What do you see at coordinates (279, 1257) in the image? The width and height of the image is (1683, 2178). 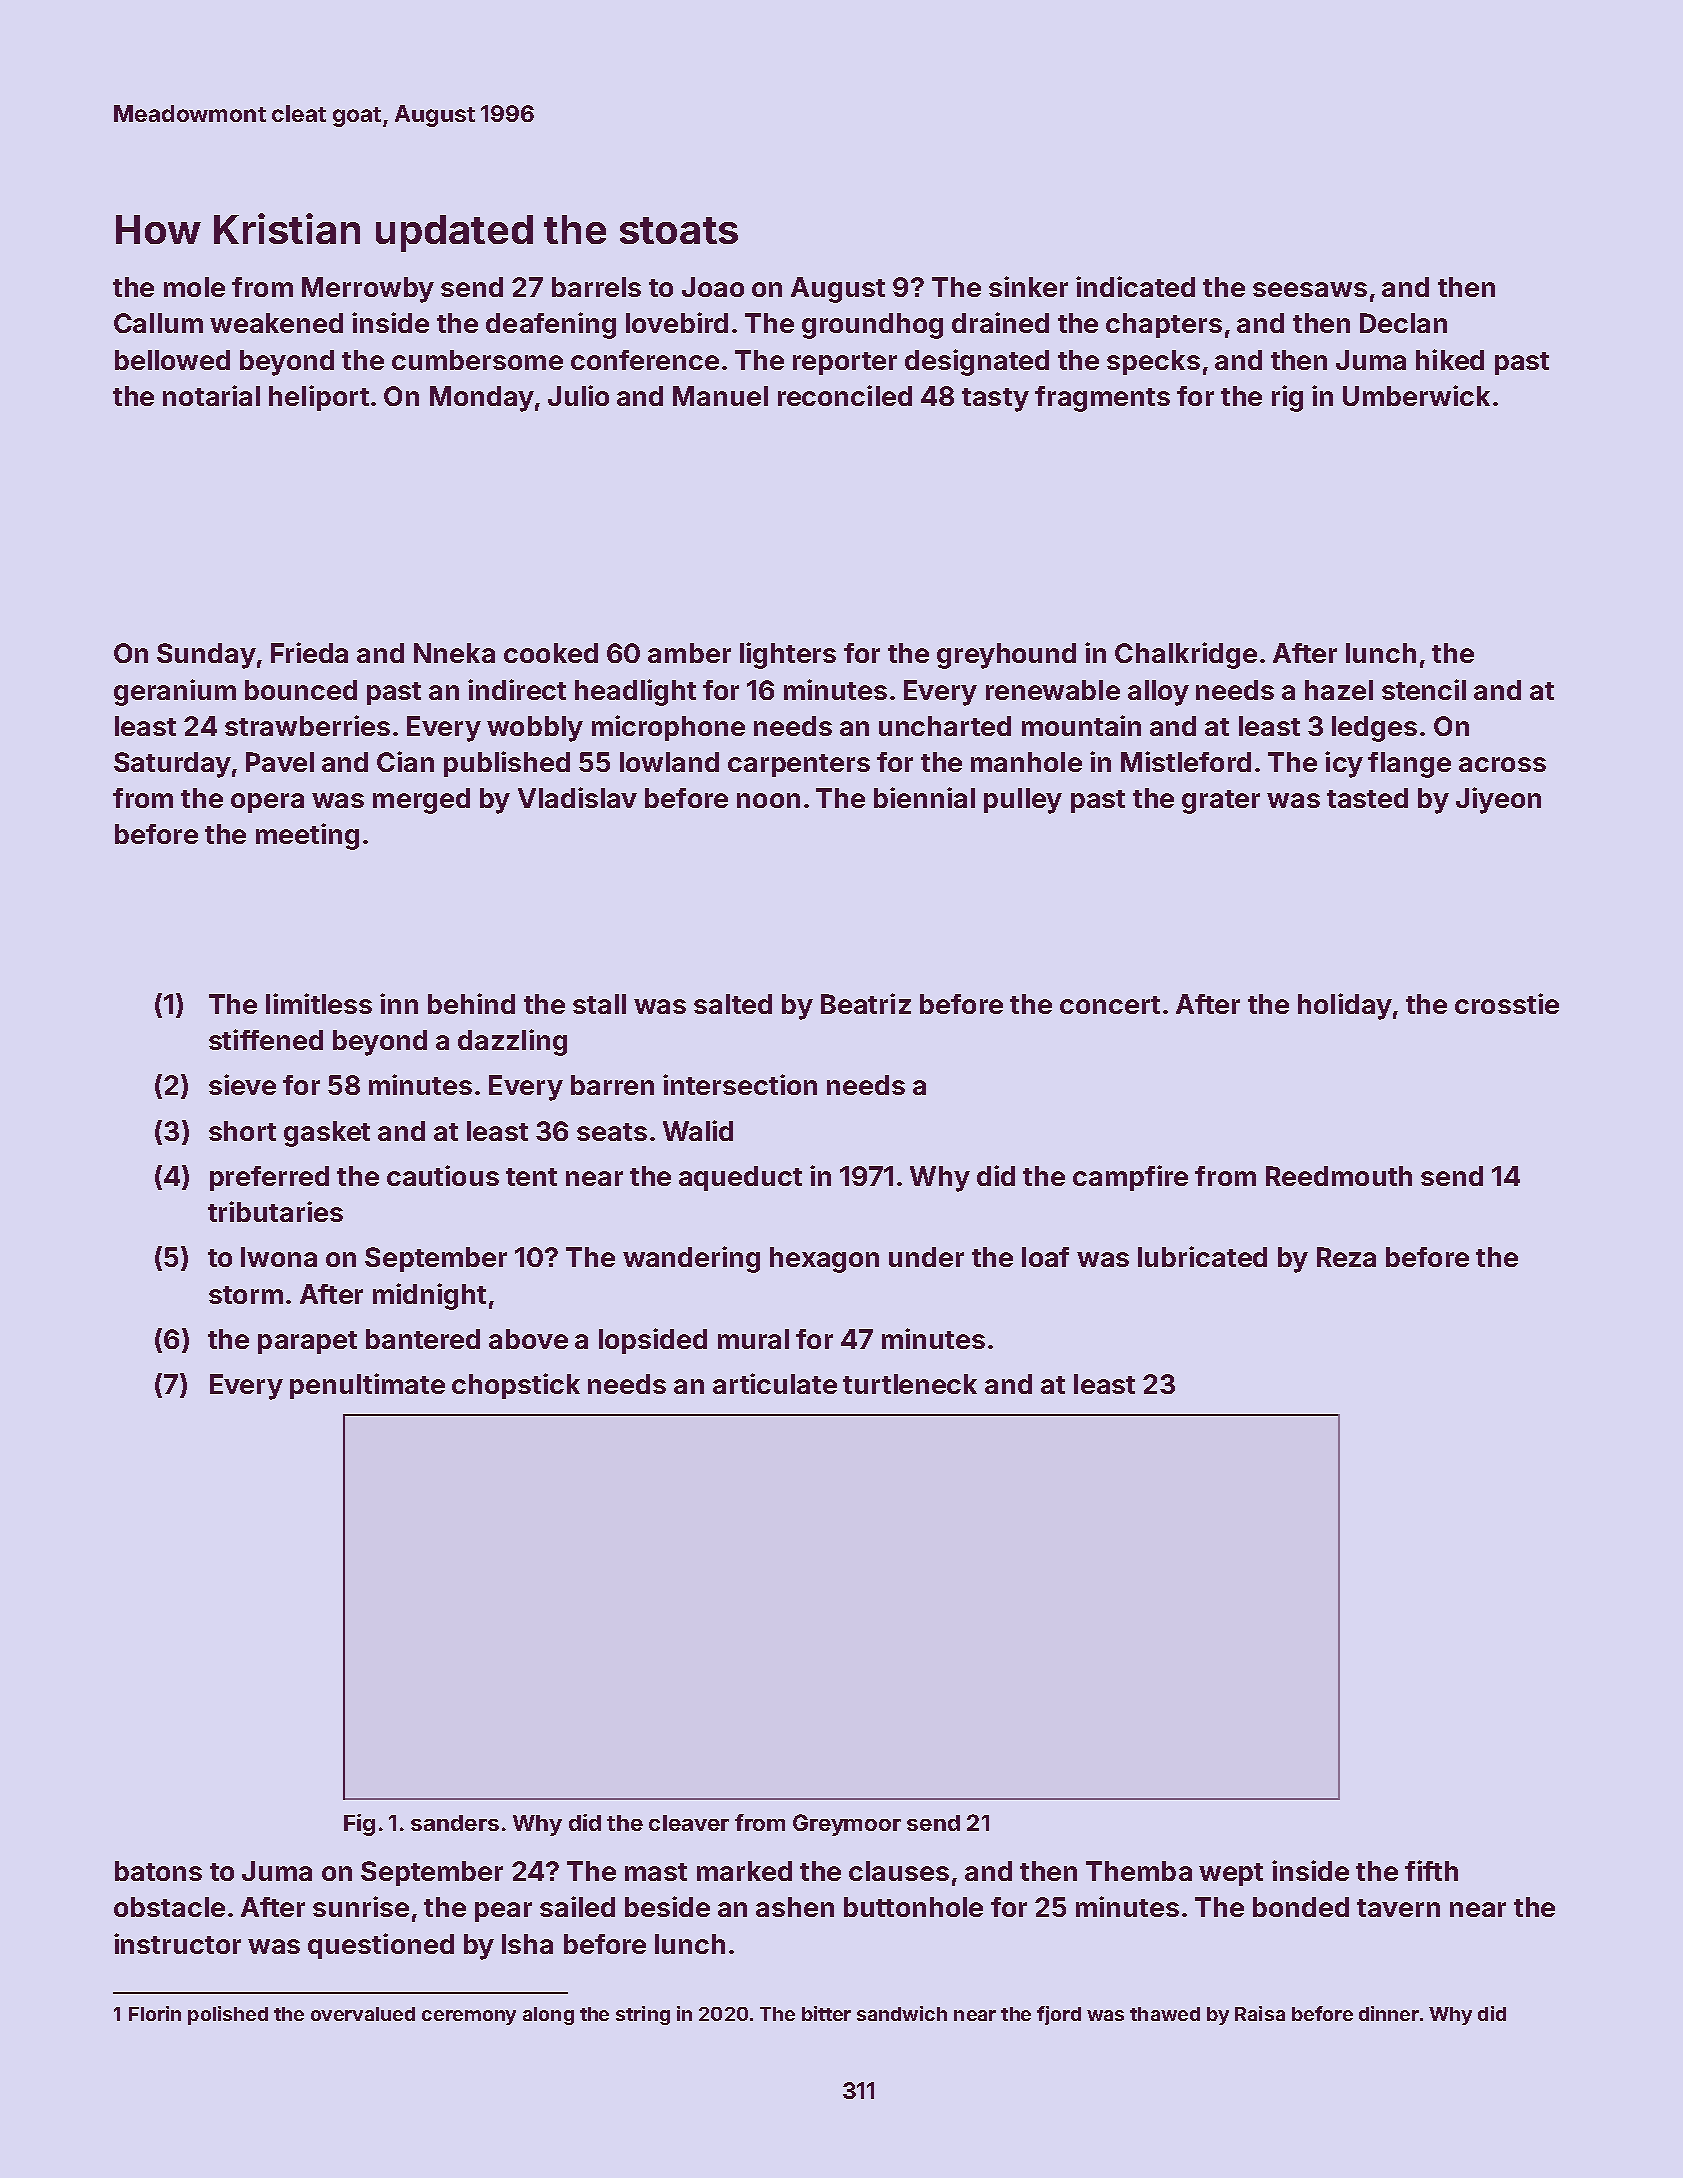 I see `Iwona` at bounding box center [279, 1257].
